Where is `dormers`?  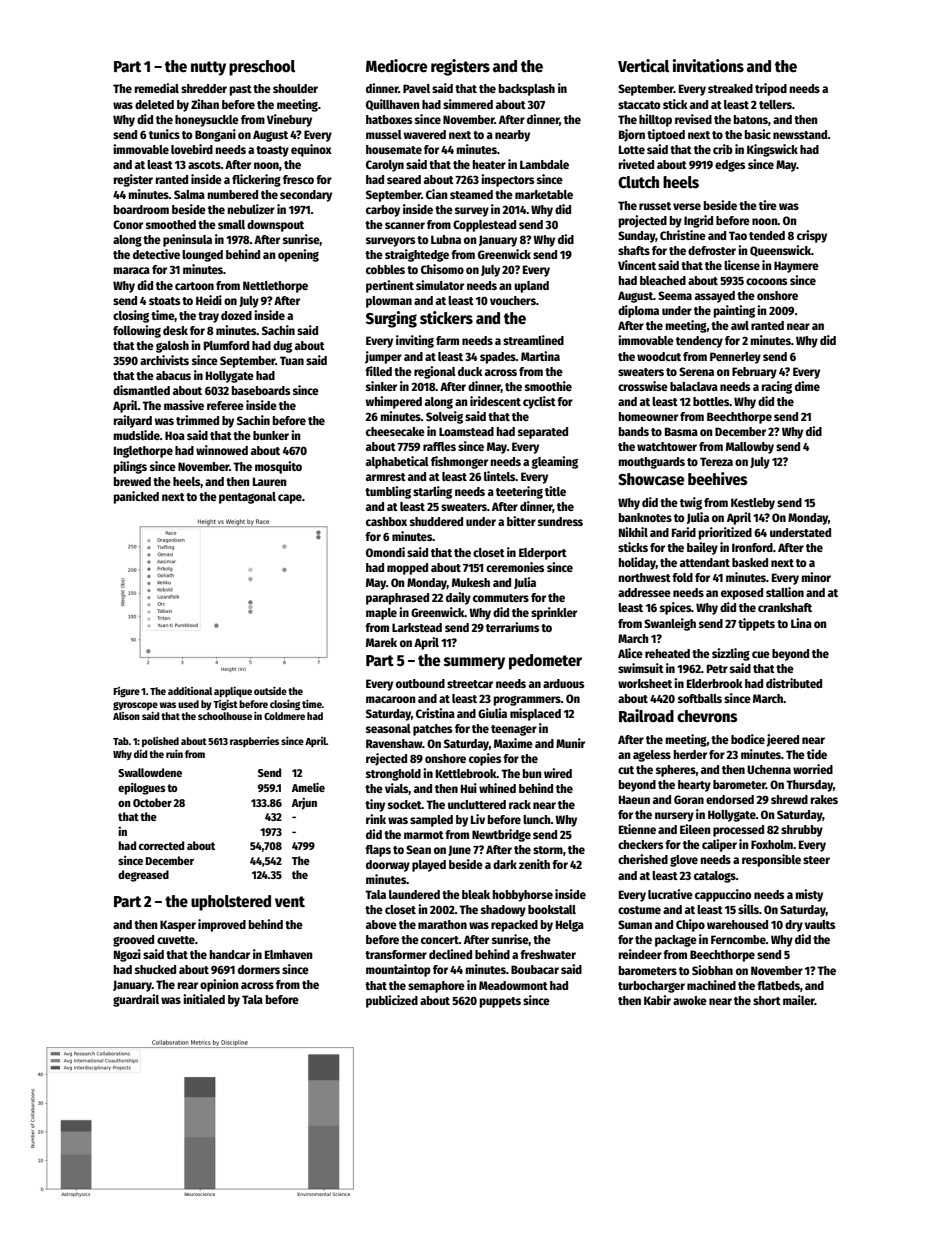 dormers is located at coordinates (259, 969).
